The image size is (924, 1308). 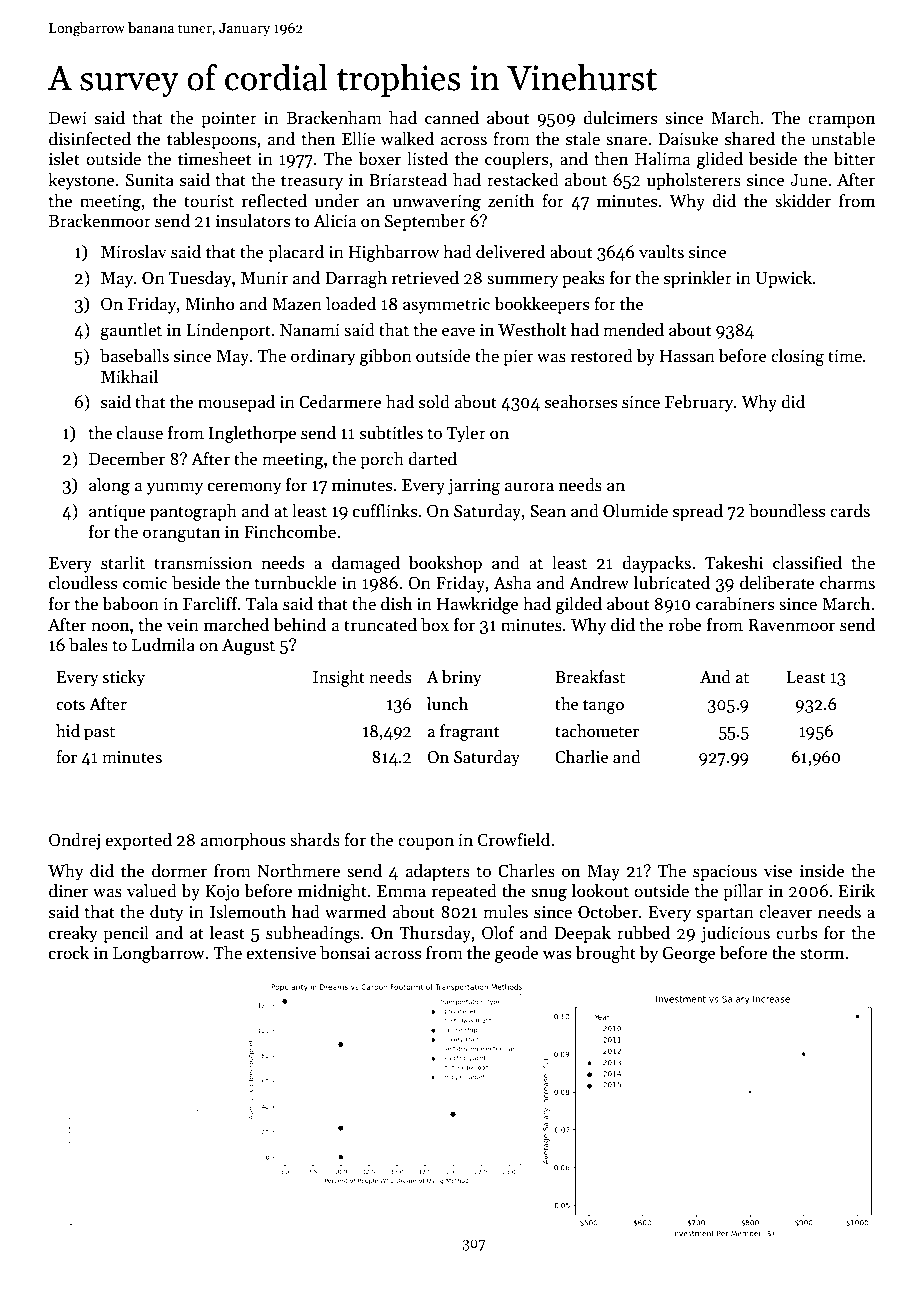 What do you see at coordinates (603, 706) in the screenshot?
I see `tango` at bounding box center [603, 706].
